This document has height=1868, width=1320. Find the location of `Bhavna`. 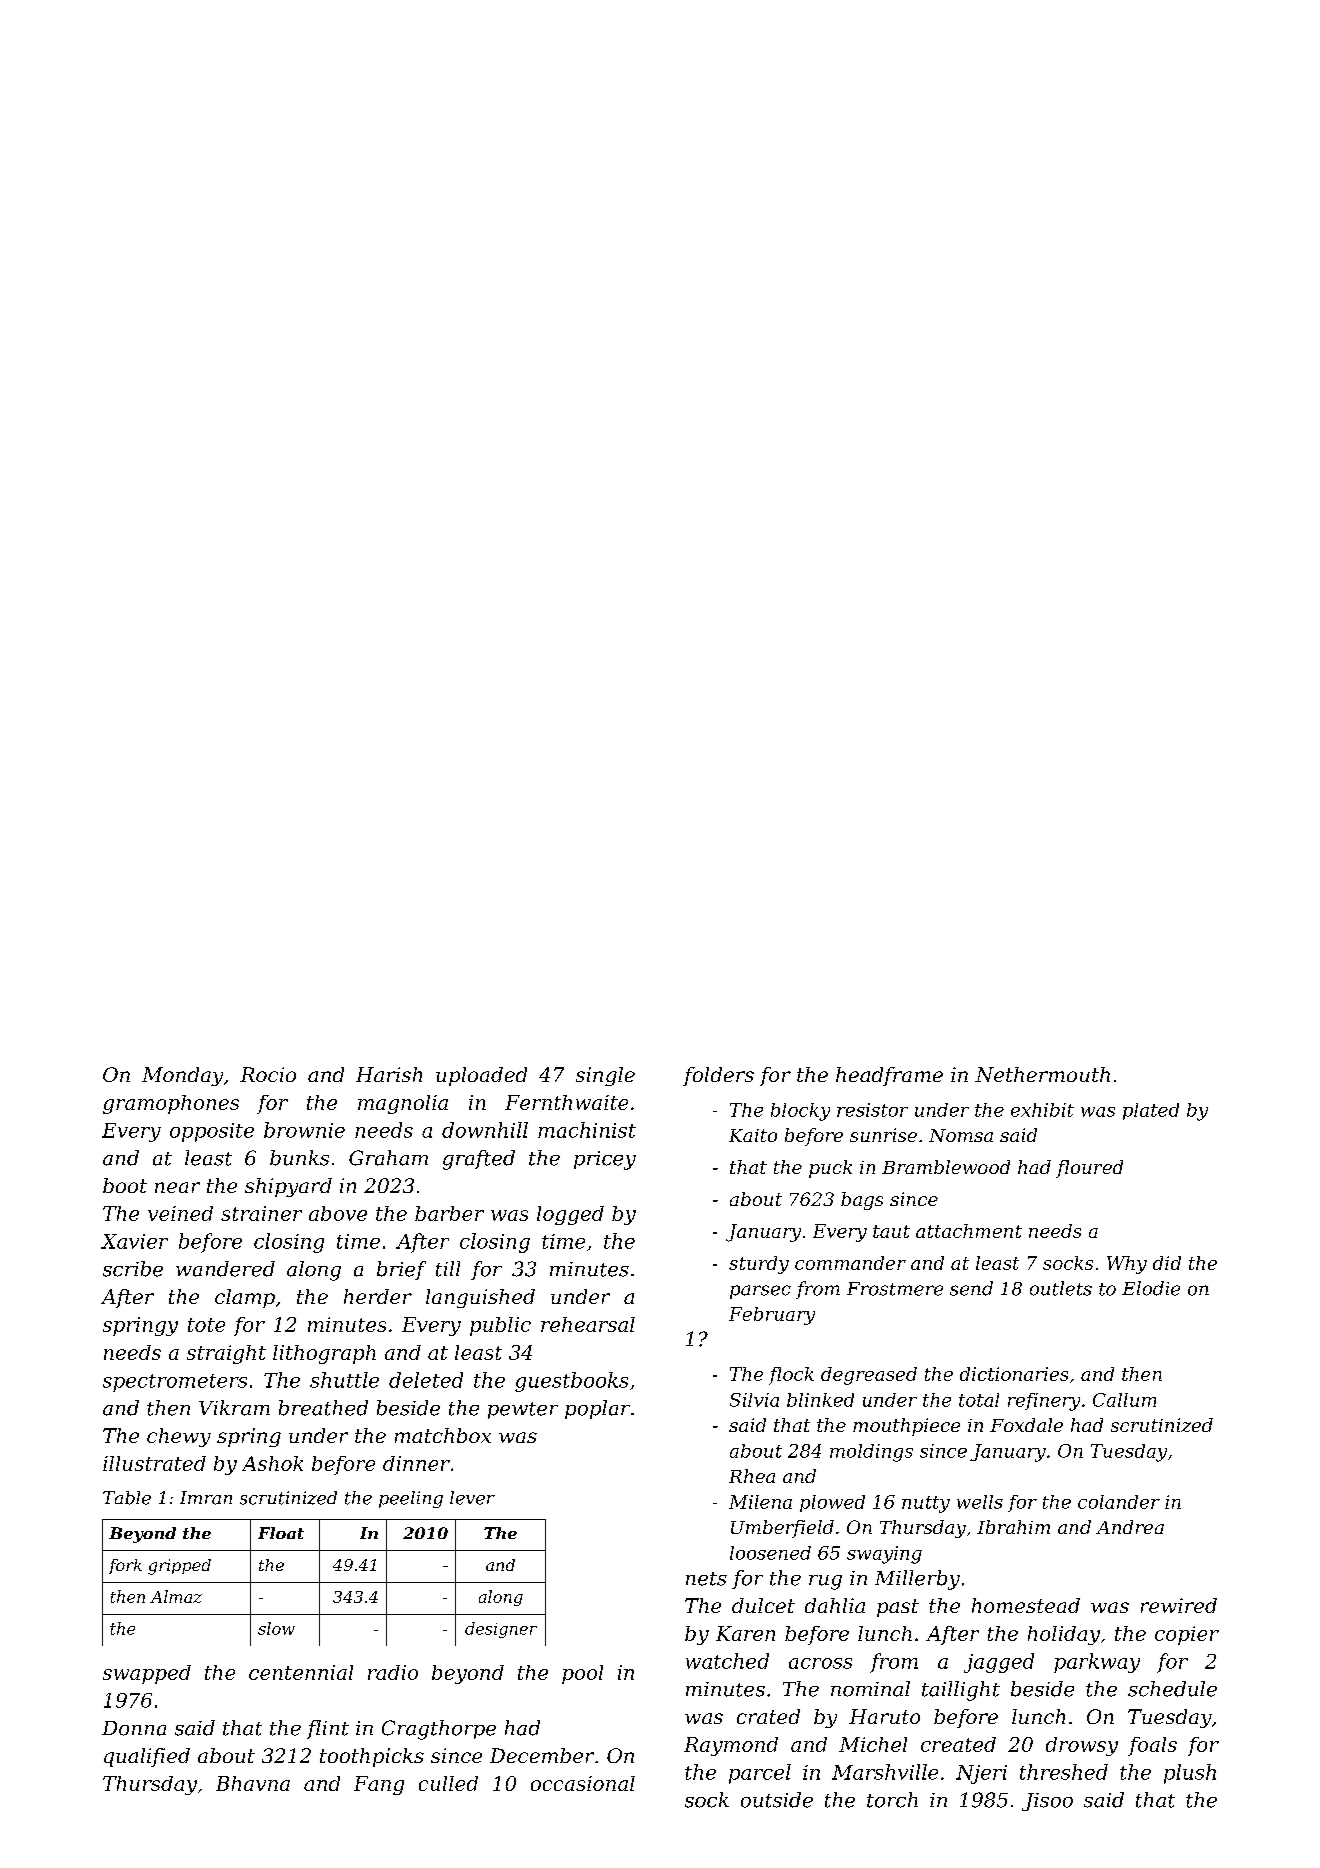

Bhavna is located at coordinates (253, 1783).
